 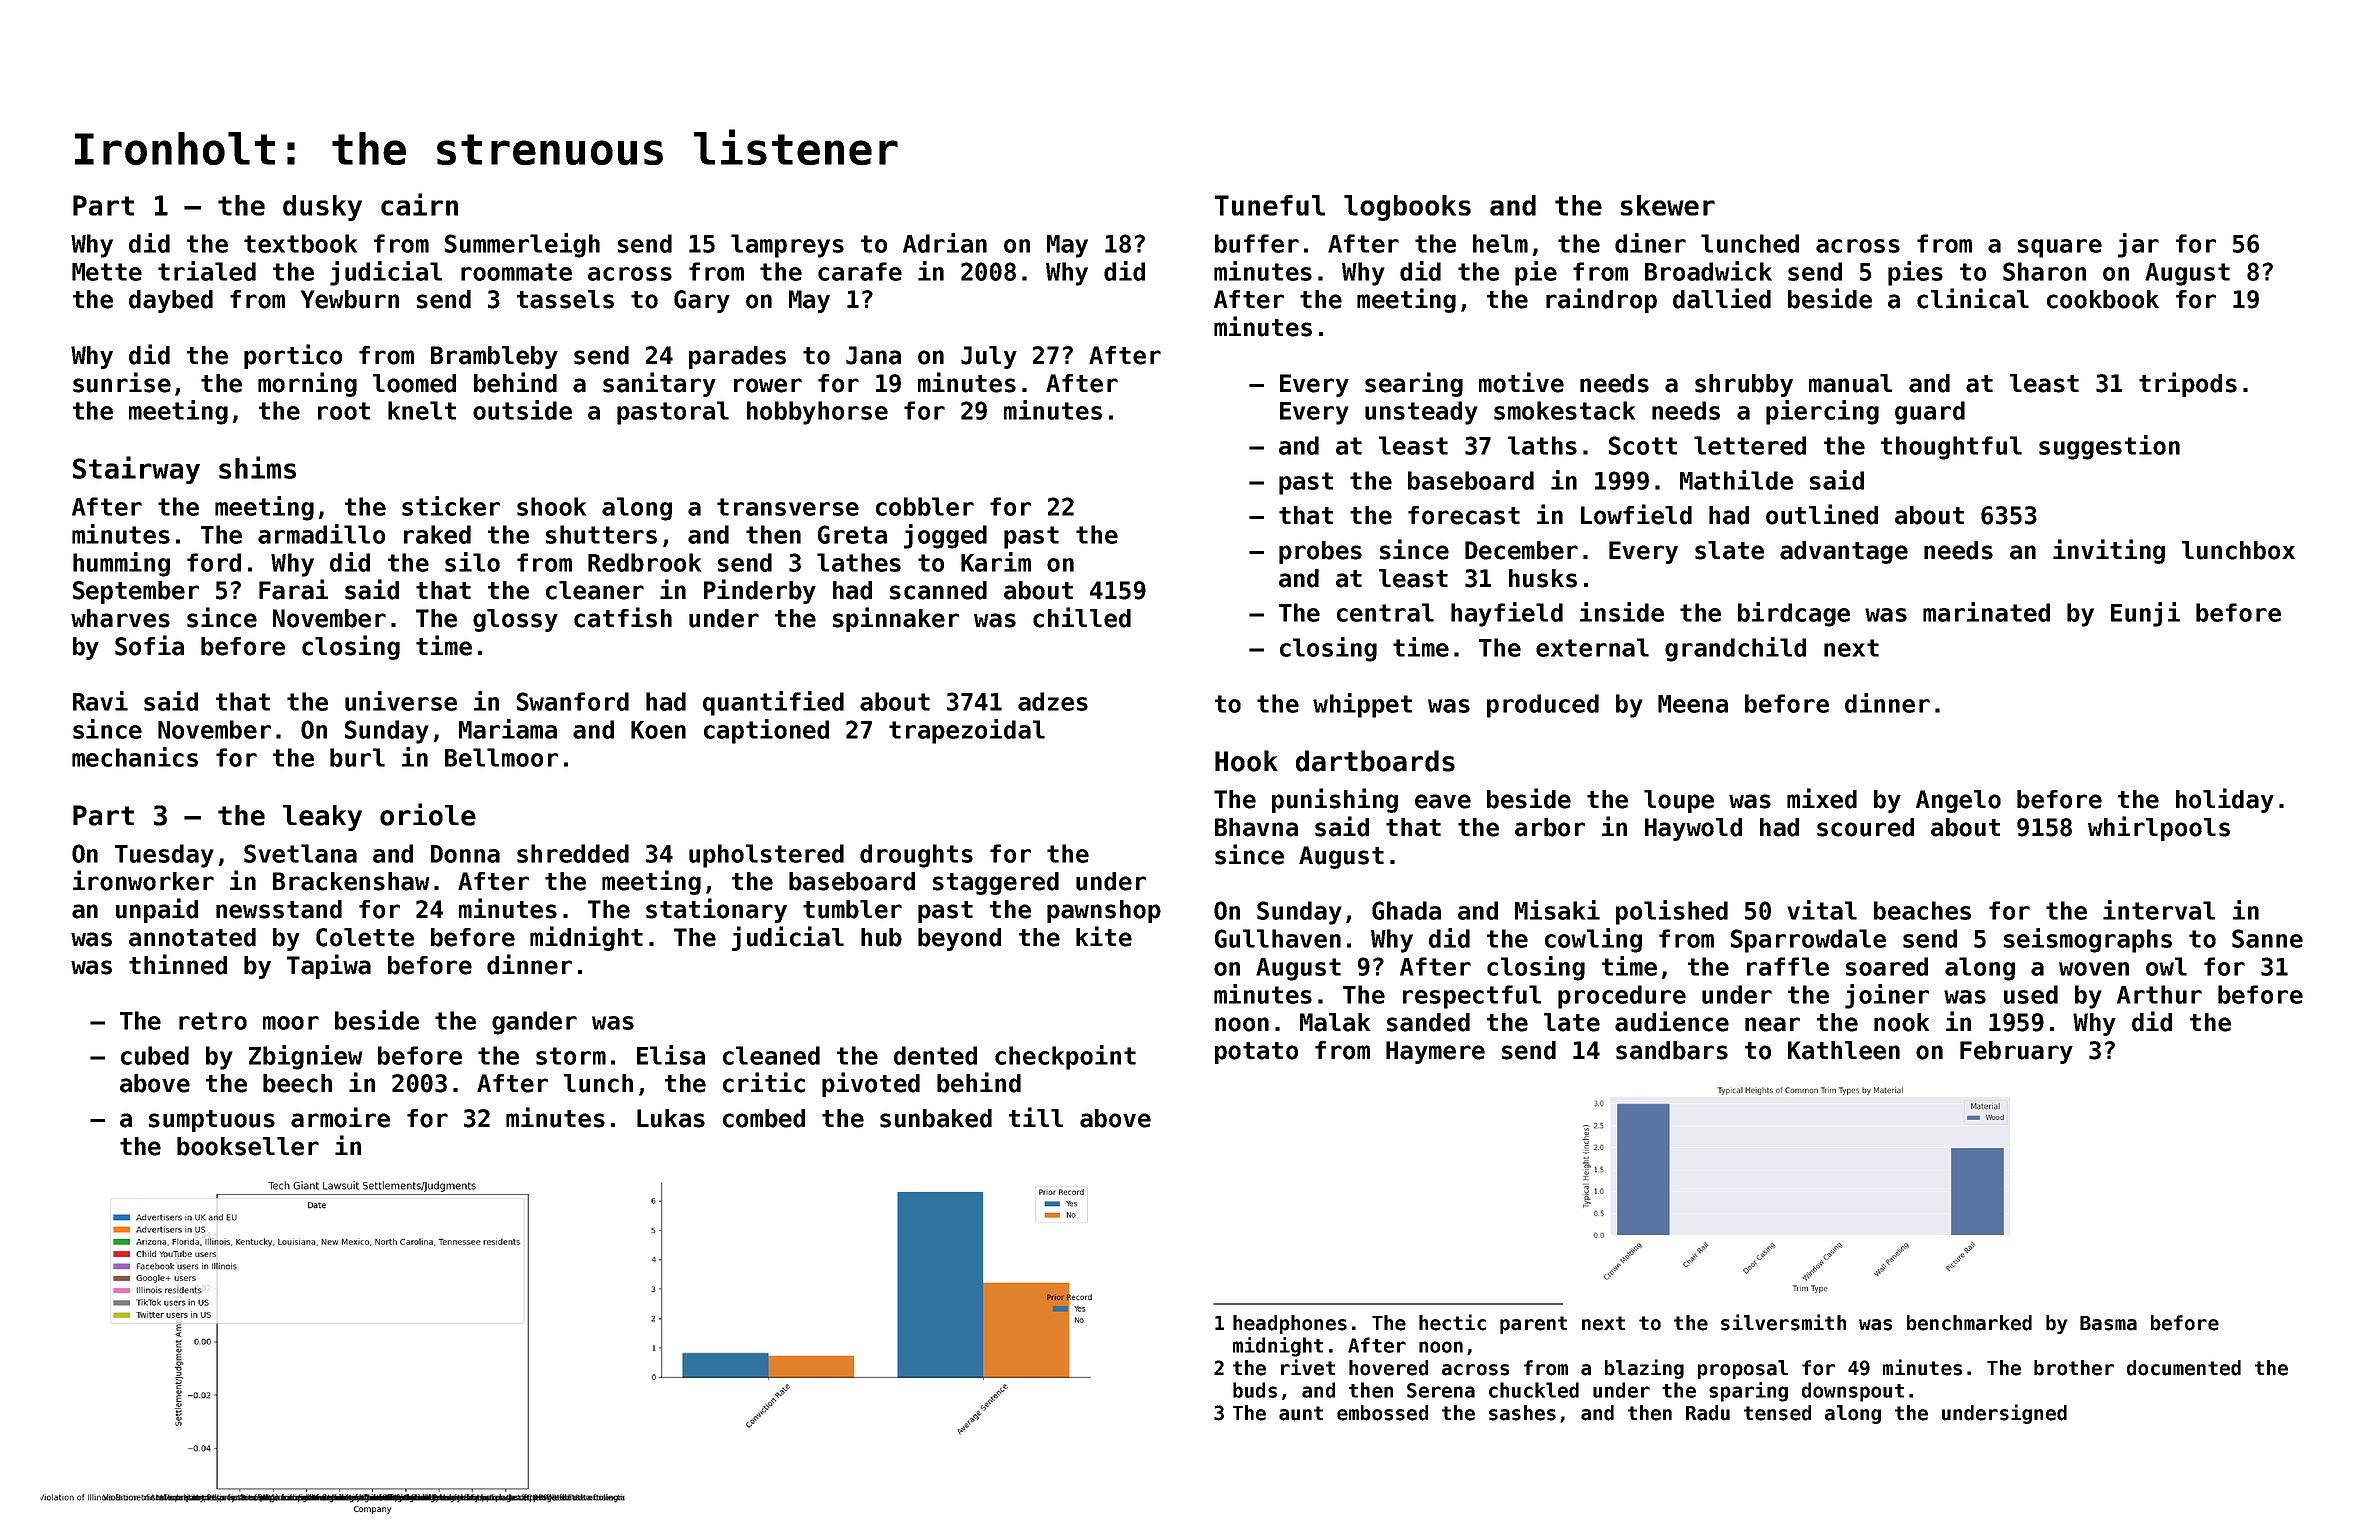 What do you see at coordinates (787, 246) in the image?
I see `lampreys` at bounding box center [787, 246].
